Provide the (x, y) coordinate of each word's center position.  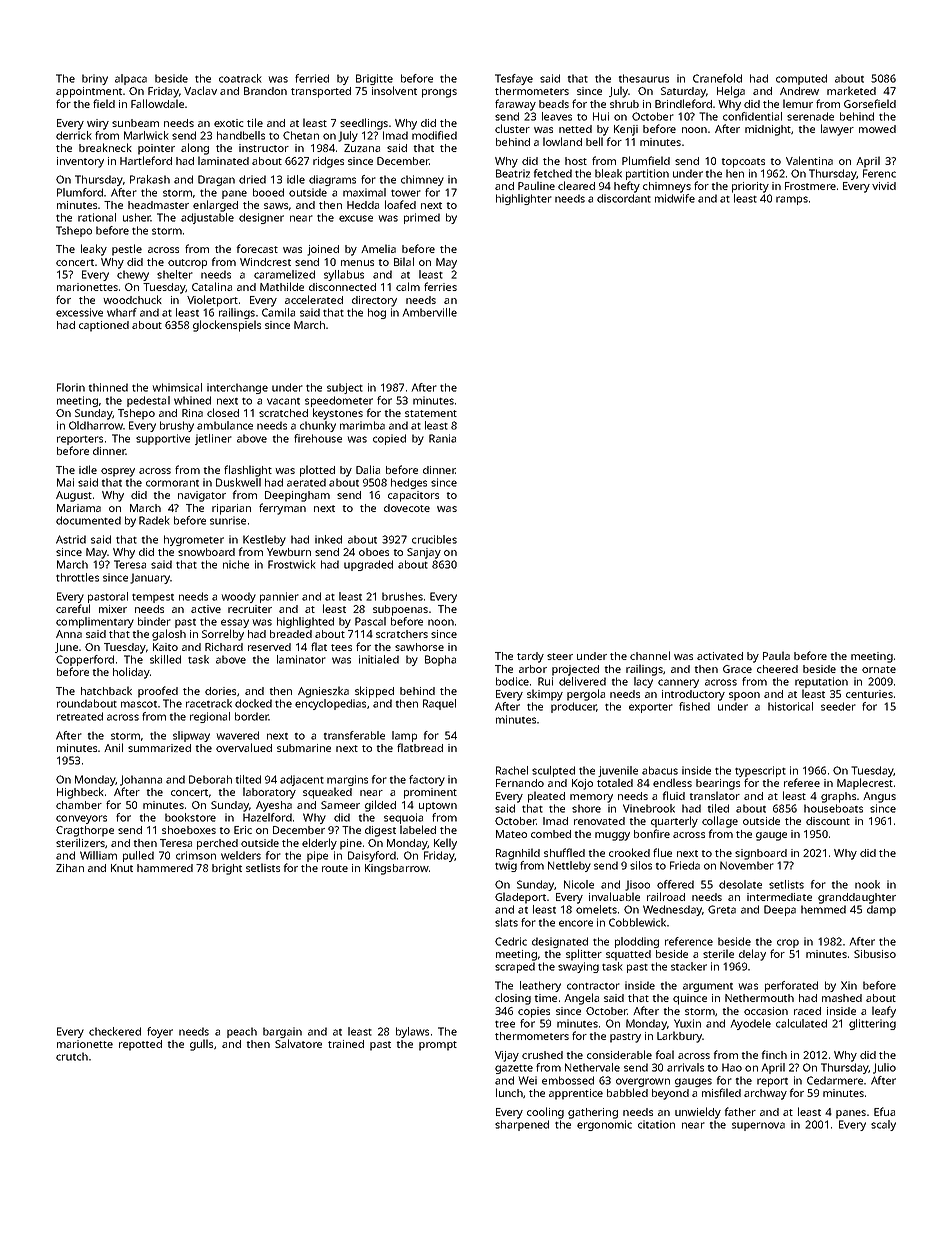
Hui (601, 116)
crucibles (434, 539)
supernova (758, 1126)
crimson (196, 855)
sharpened (522, 1125)
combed (551, 834)
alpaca (131, 79)
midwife (675, 198)
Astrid (71, 539)
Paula (776, 655)
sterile (718, 953)
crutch (72, 1056)
